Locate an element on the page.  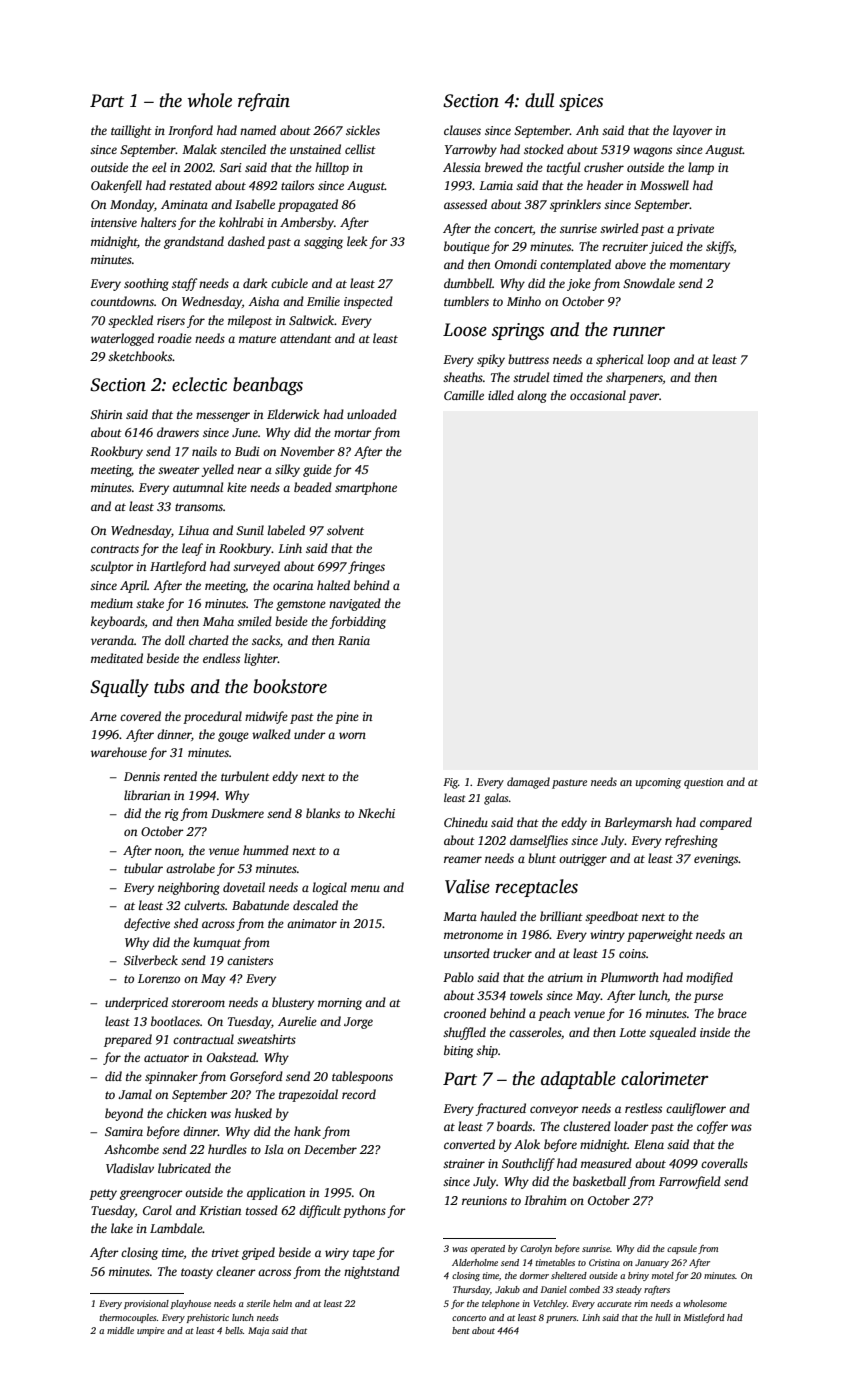
tumblers is located at coordinates (466, 301).
